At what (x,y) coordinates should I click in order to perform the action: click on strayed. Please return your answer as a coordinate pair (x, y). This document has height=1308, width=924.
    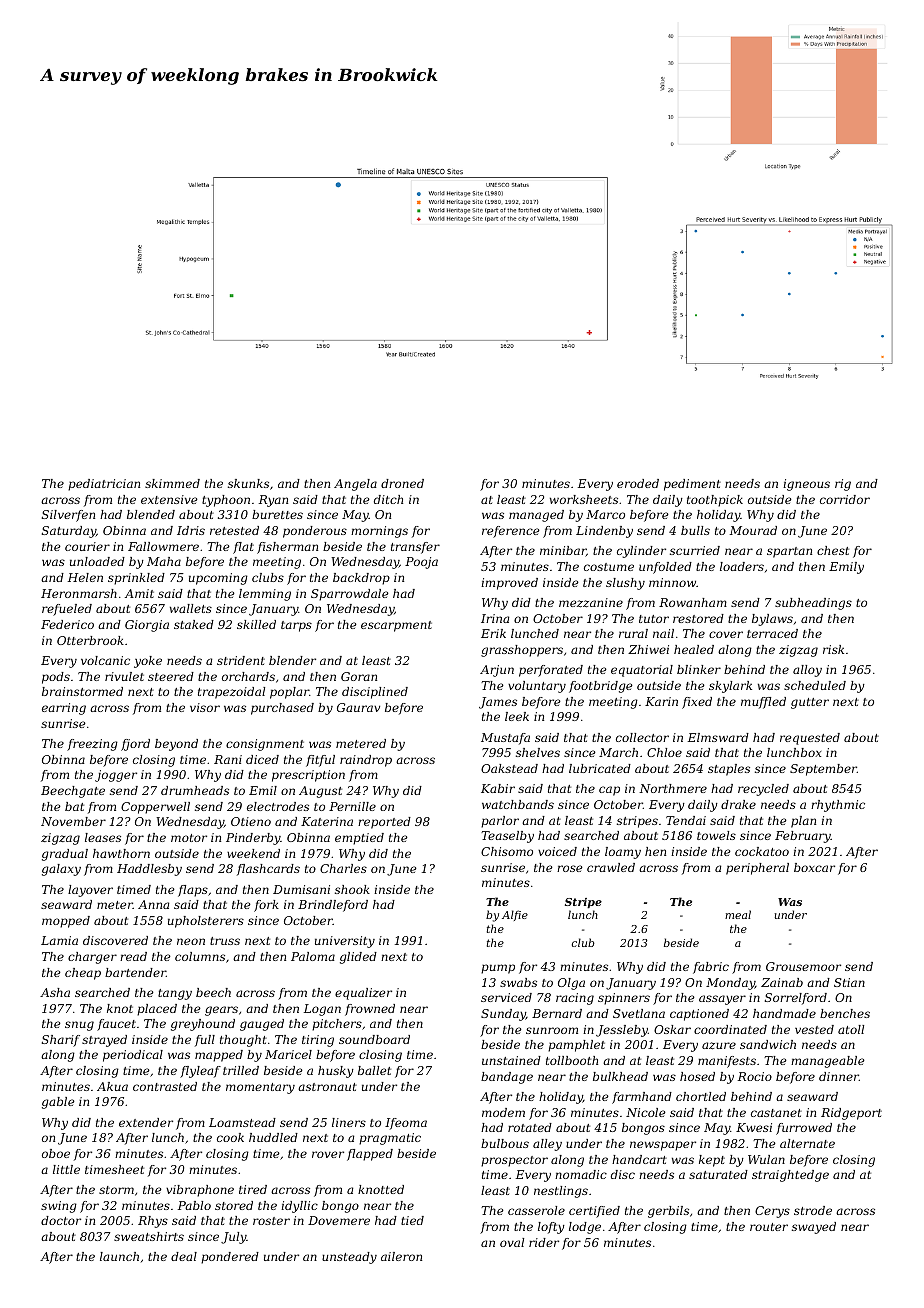
    Looking at the image, I should click on (104, 1041).
